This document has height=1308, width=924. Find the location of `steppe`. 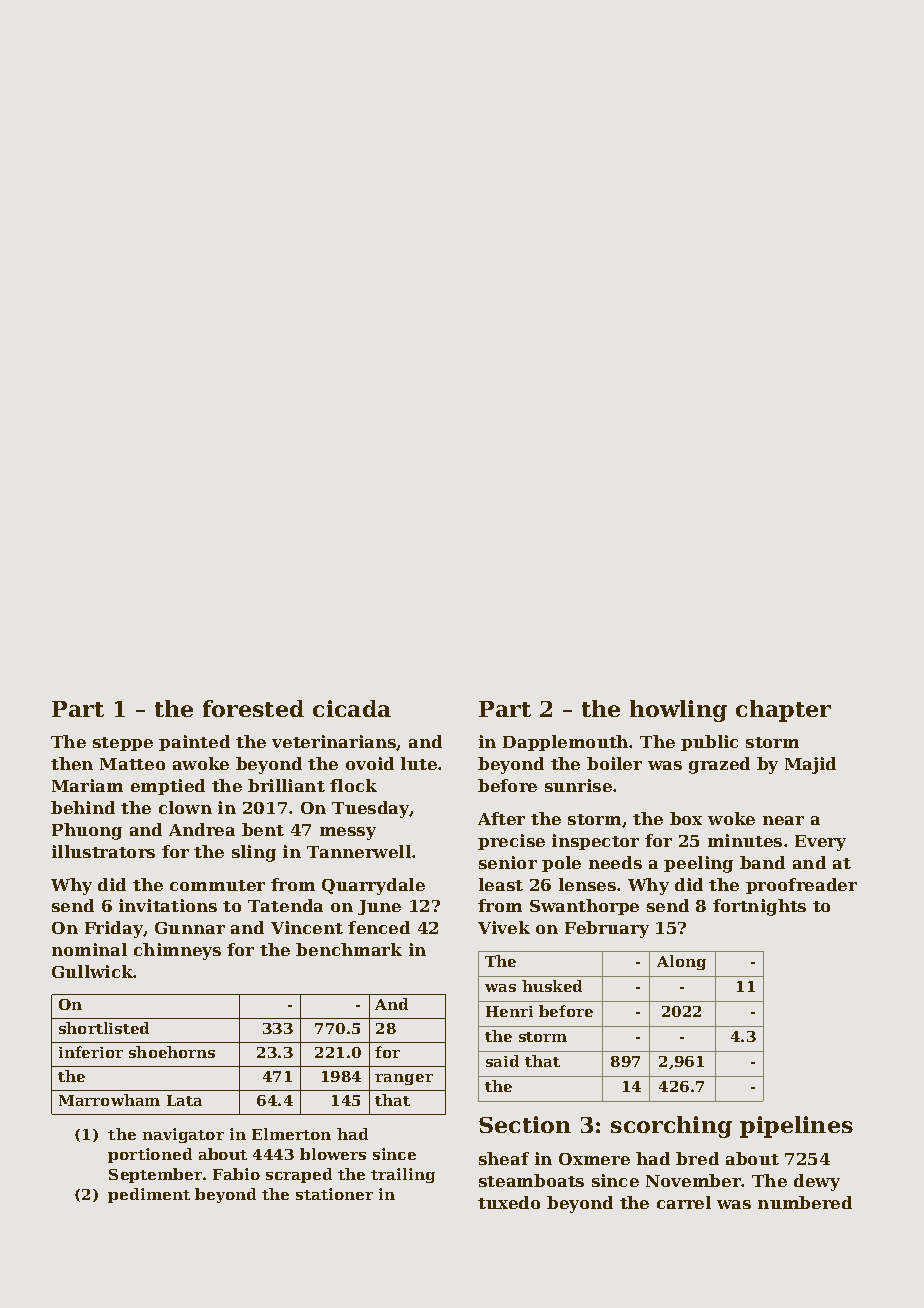

steppe is located at coordinates (123, 744).
